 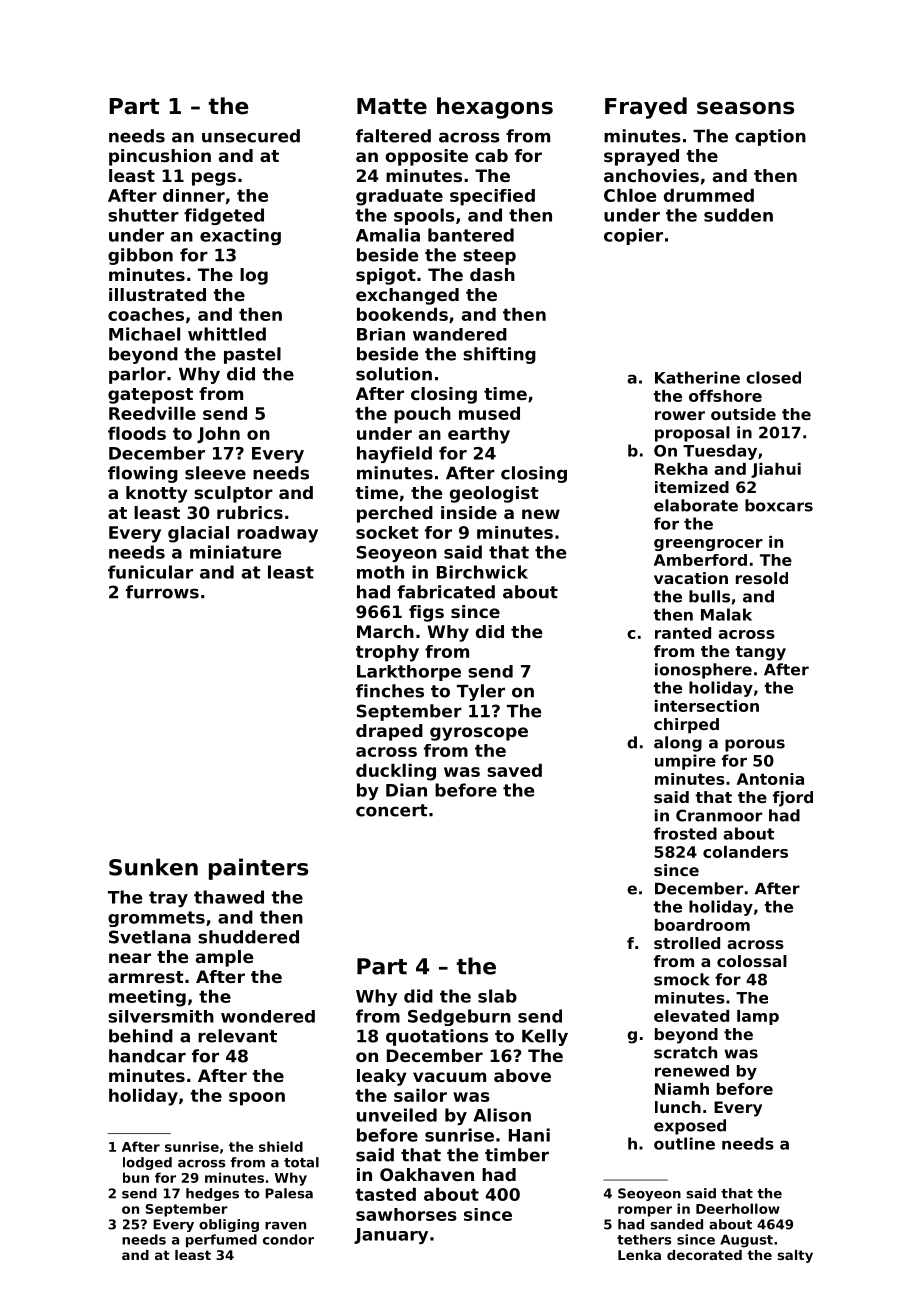 I want to click on Sunken, so click(x=153, y=867).
